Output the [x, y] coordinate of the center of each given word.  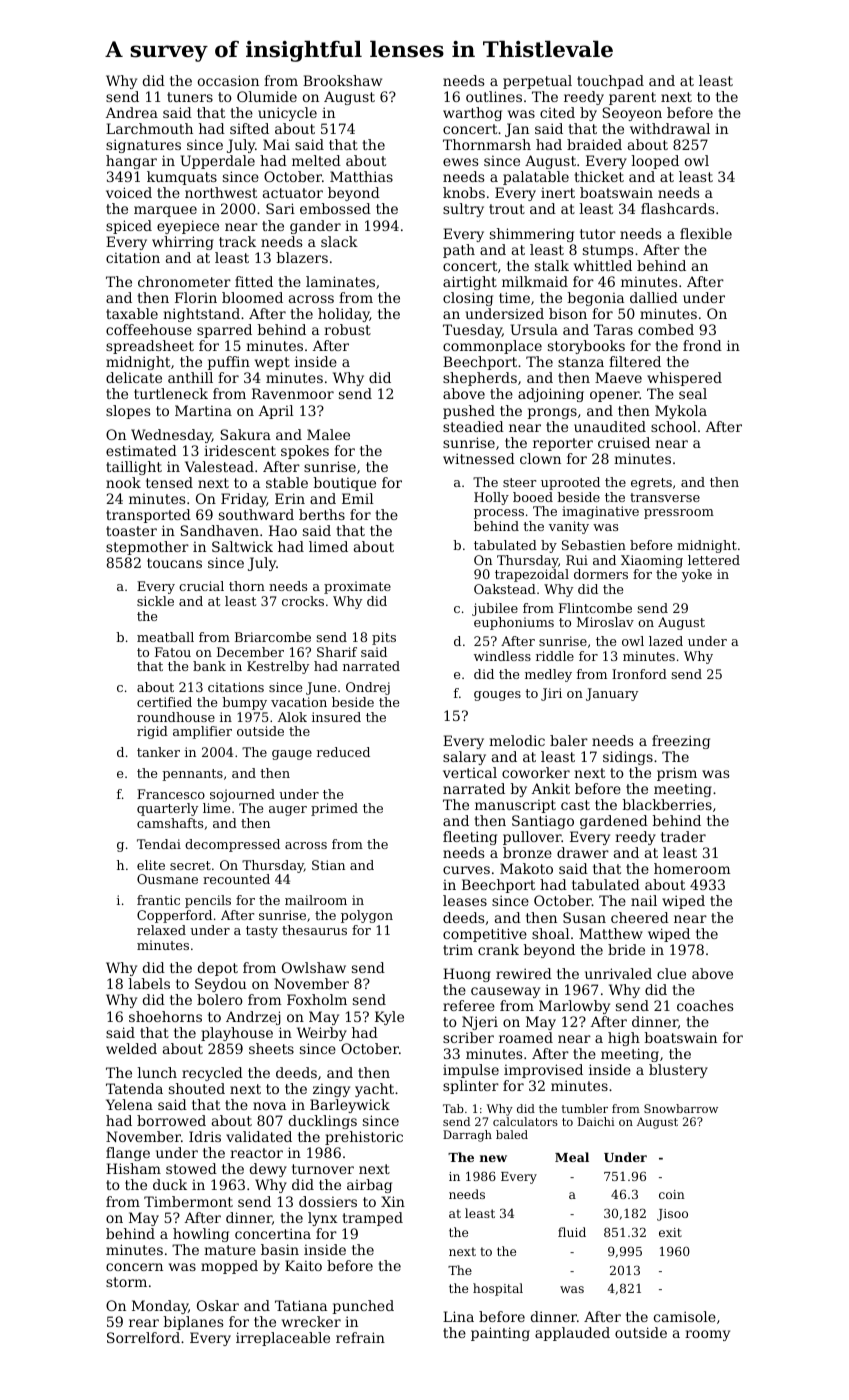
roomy [707, 1335]
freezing [681, 742]
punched [363, 1307]
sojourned [242, 795]
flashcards [677, 208]
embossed [335, 208]
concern [134, 1267]
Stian [328, 865]
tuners [190, 97]
